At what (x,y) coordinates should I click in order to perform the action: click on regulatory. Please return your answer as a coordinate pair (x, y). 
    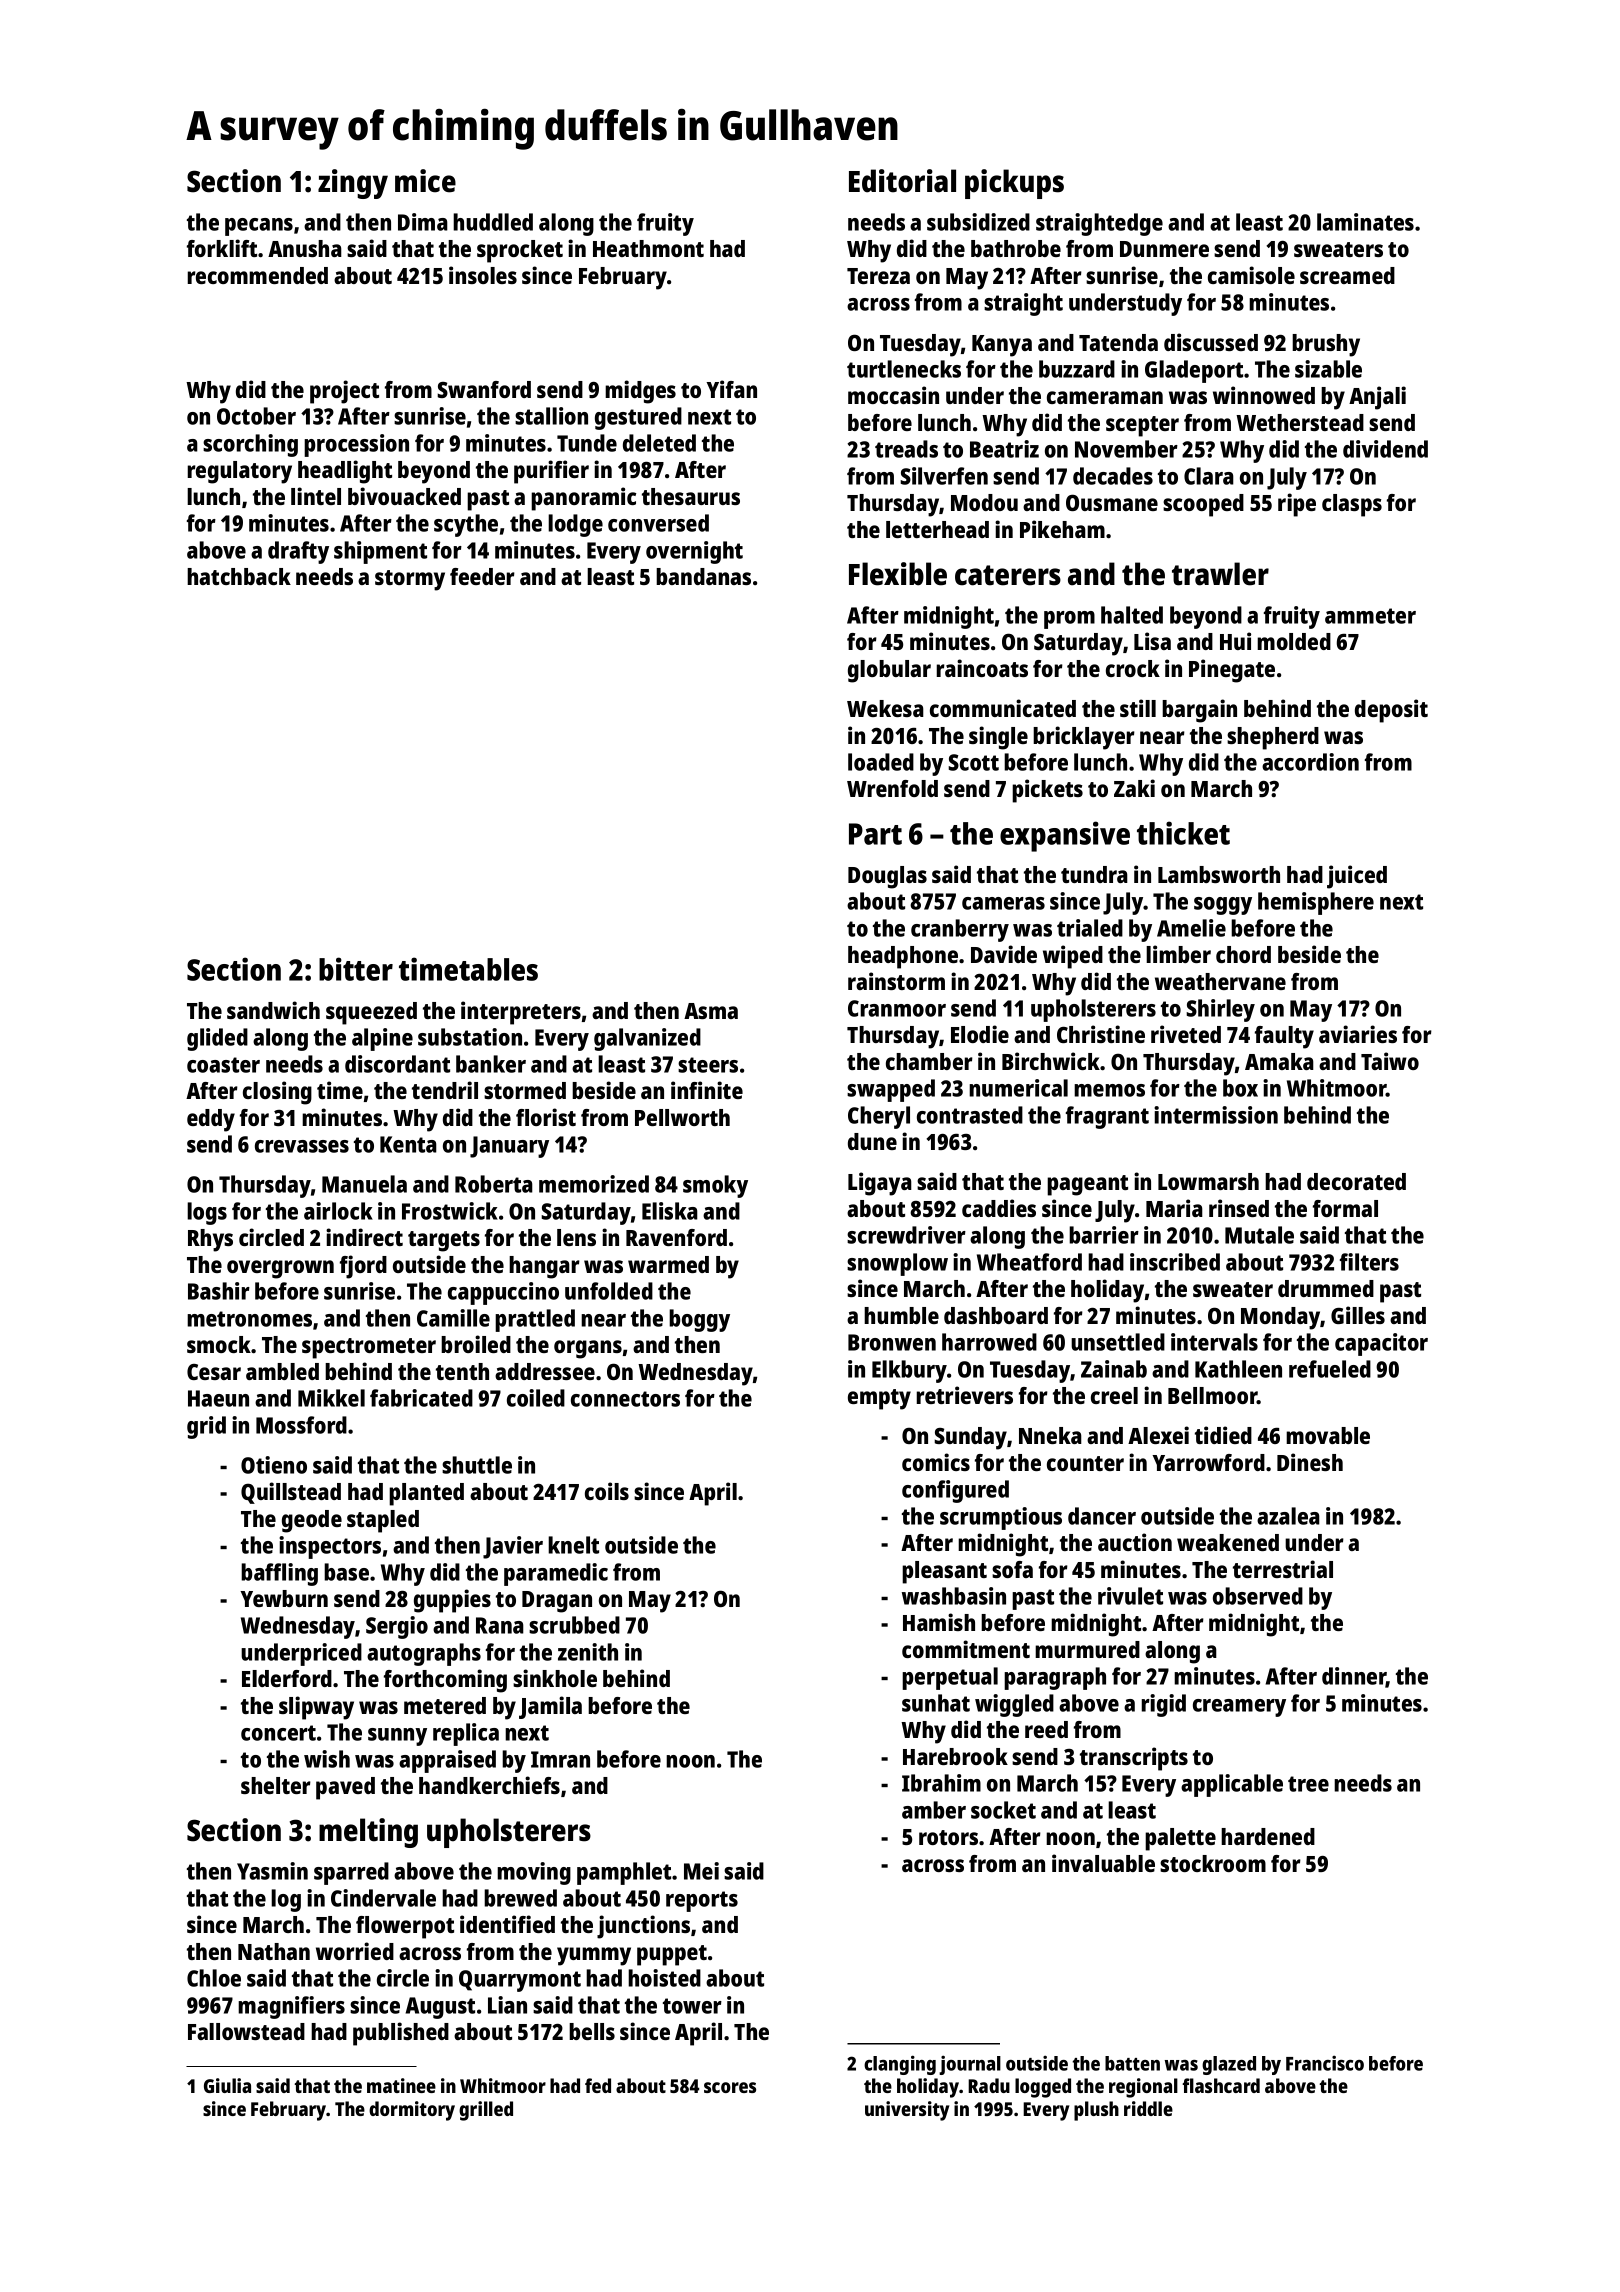
    Looking at the image, I should click on (240, 472).
